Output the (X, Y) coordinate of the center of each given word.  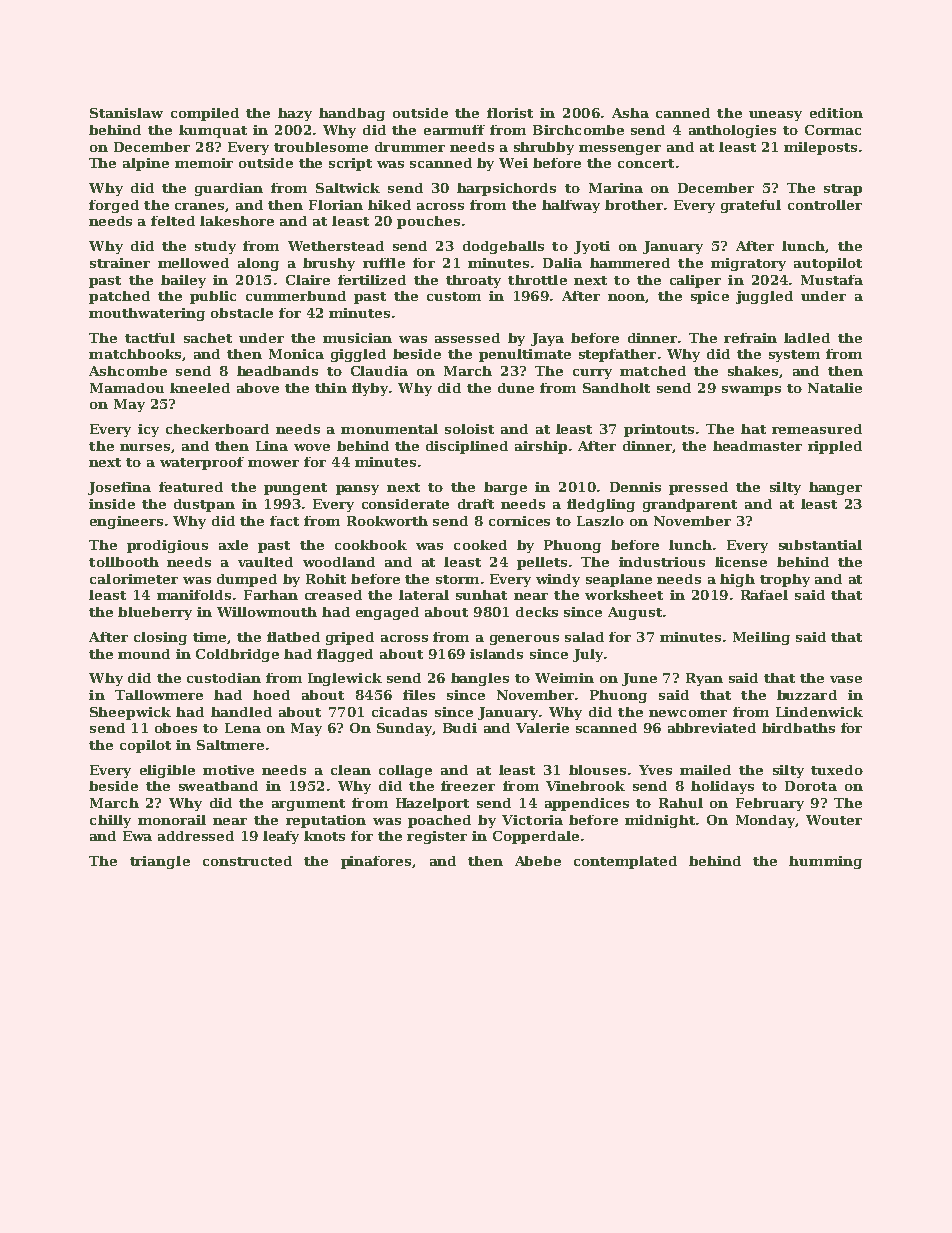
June (639, 679)
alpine (146, 164)
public (213, 297)
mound (144, 654)
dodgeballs (503, 247)
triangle (160, 862)
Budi (460, 728)
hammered (630, 263)
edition (836, 113)
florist (510, 113)
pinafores (376, 862)
